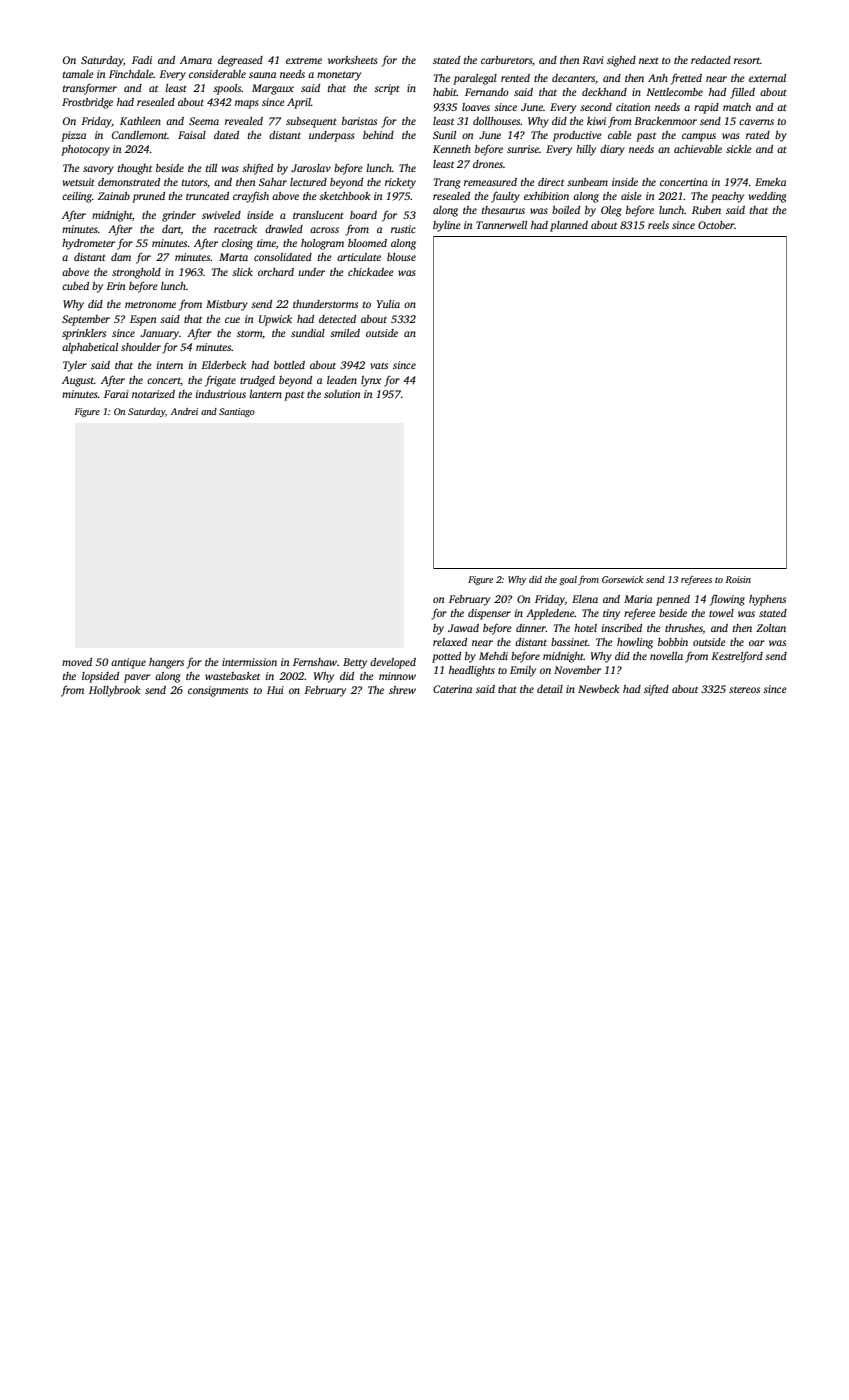 This image has width=849, height=1400. What do you see at coordinates (275, 690) in the image?
I see `Hui` at bounding box center [275, 690].
